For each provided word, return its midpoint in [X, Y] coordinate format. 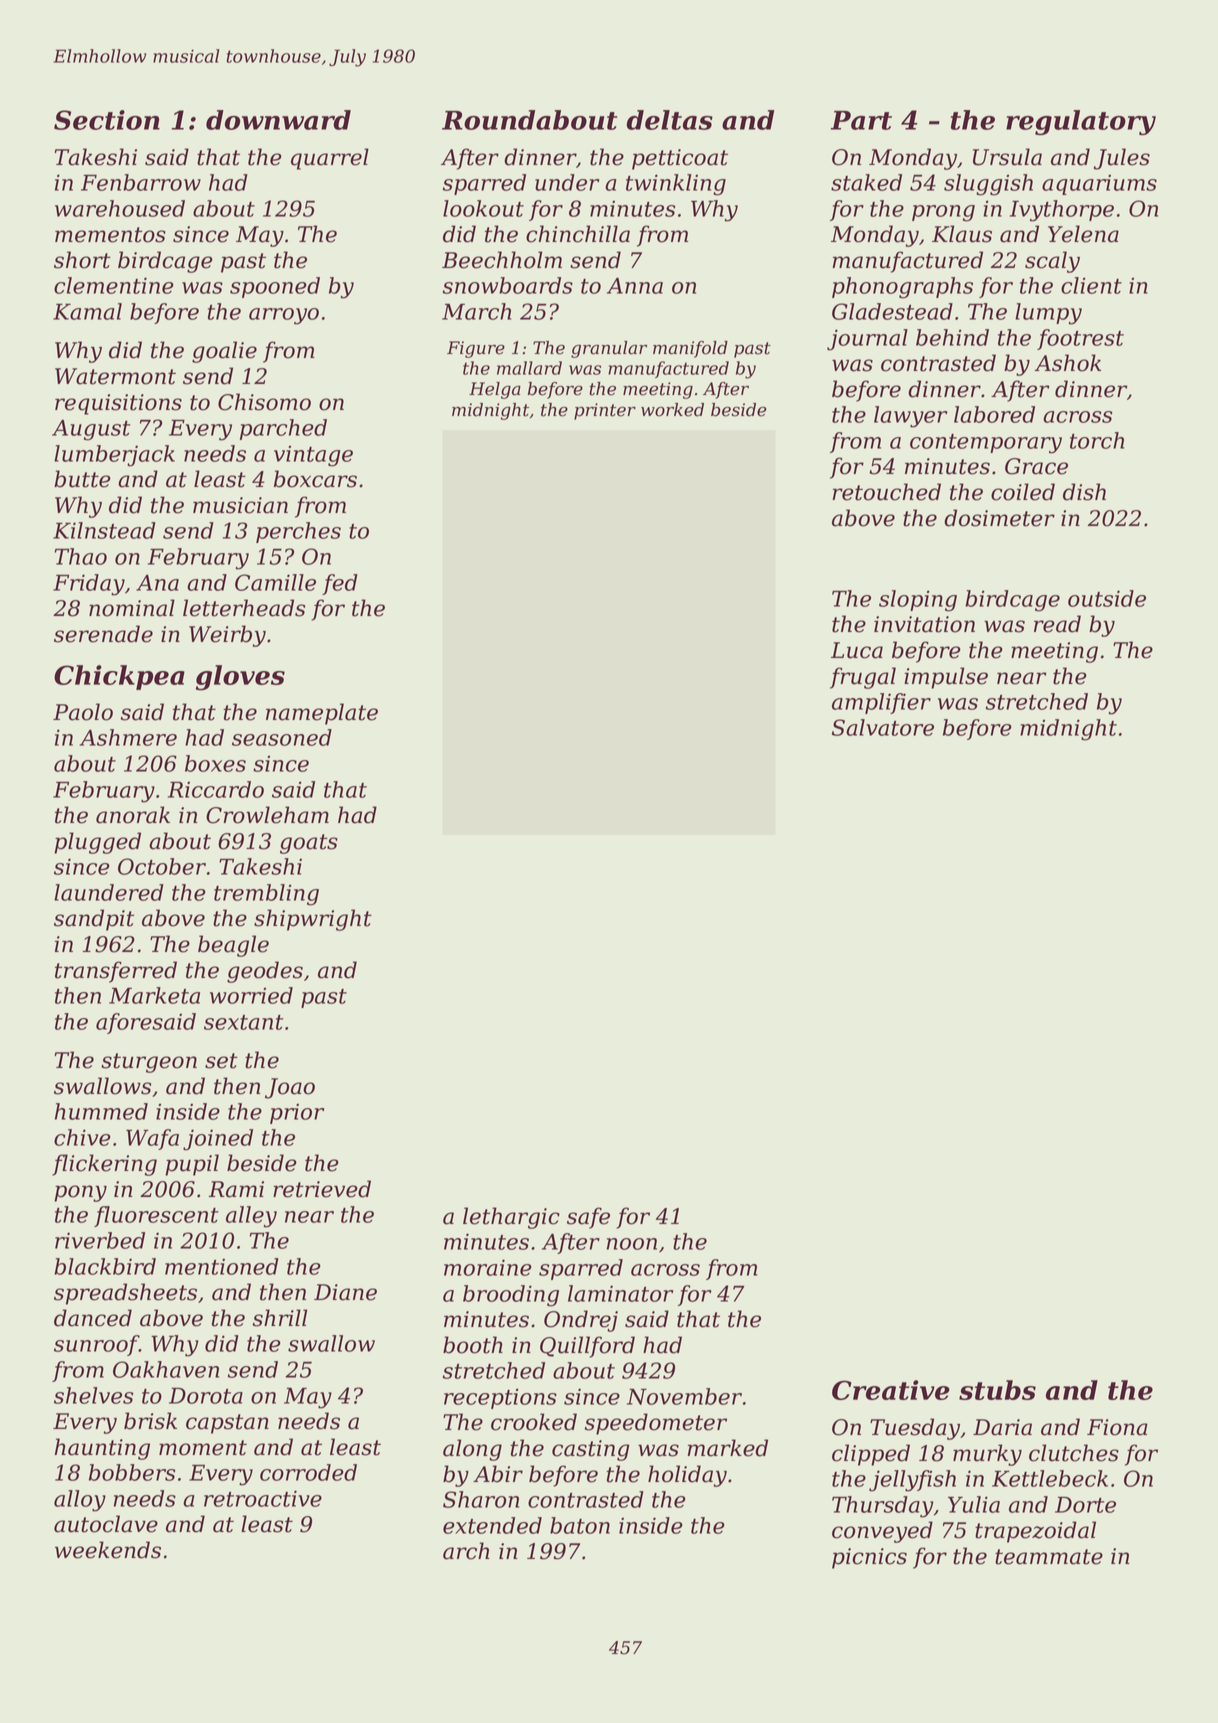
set [221, 1061]
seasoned [282, 737]
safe [588, 1218]
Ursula [1007, 157]
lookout [483, 208]
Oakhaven [166, 1369]
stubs [997, 1390]
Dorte [1085, 1505]
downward [278, 120]
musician [240, 505]
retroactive [263, 1498]
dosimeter [999, 518]
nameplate [322, 714]
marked [728, 1448]
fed [340, 584]
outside [1107, 598]
